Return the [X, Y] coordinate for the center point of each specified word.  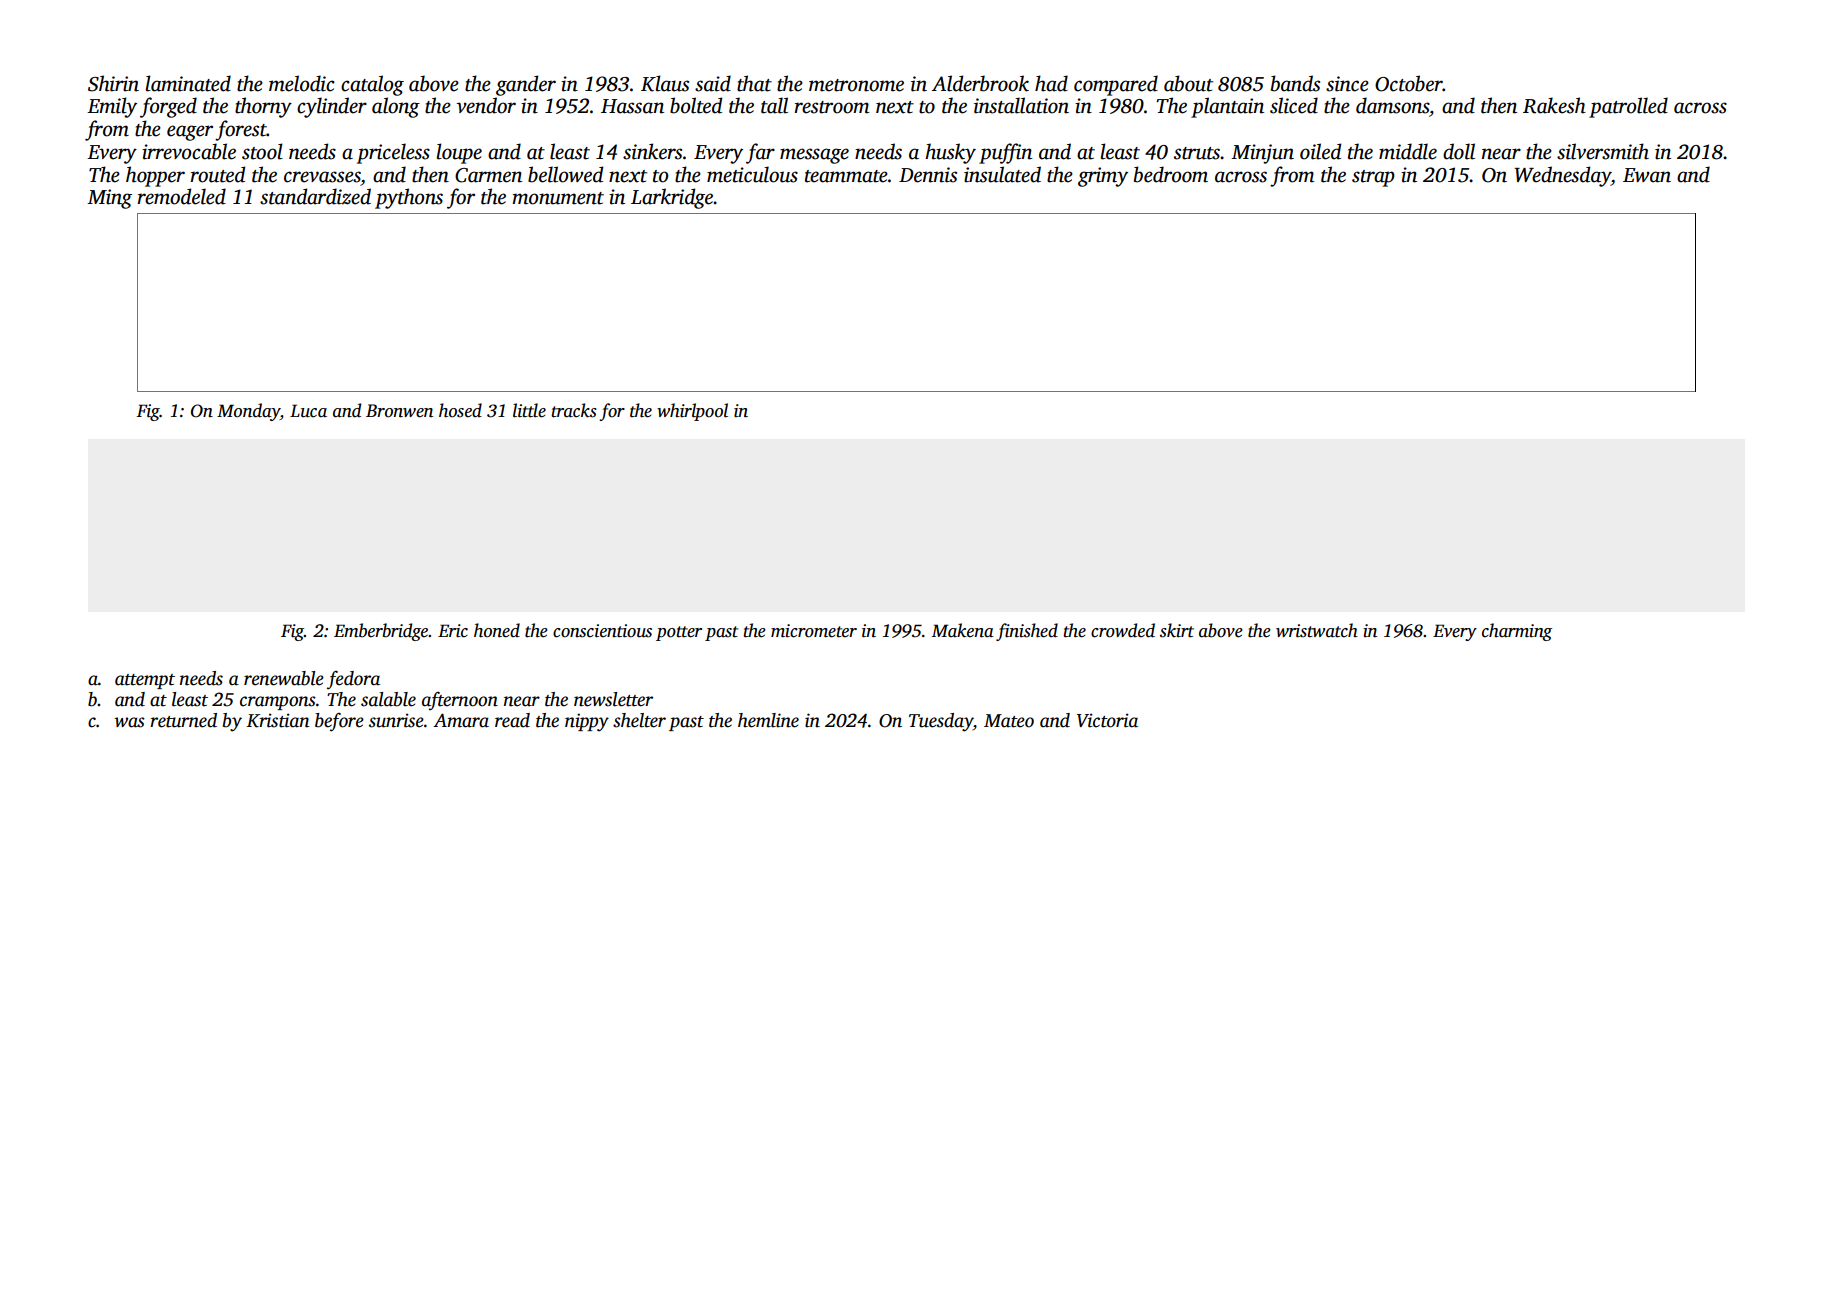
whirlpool [692, 412]
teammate [846, 176]
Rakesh [1554, 105]
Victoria [1107, 720]
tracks [574, 410]
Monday [248, 412]
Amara [461, 720]
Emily [112, 107]
